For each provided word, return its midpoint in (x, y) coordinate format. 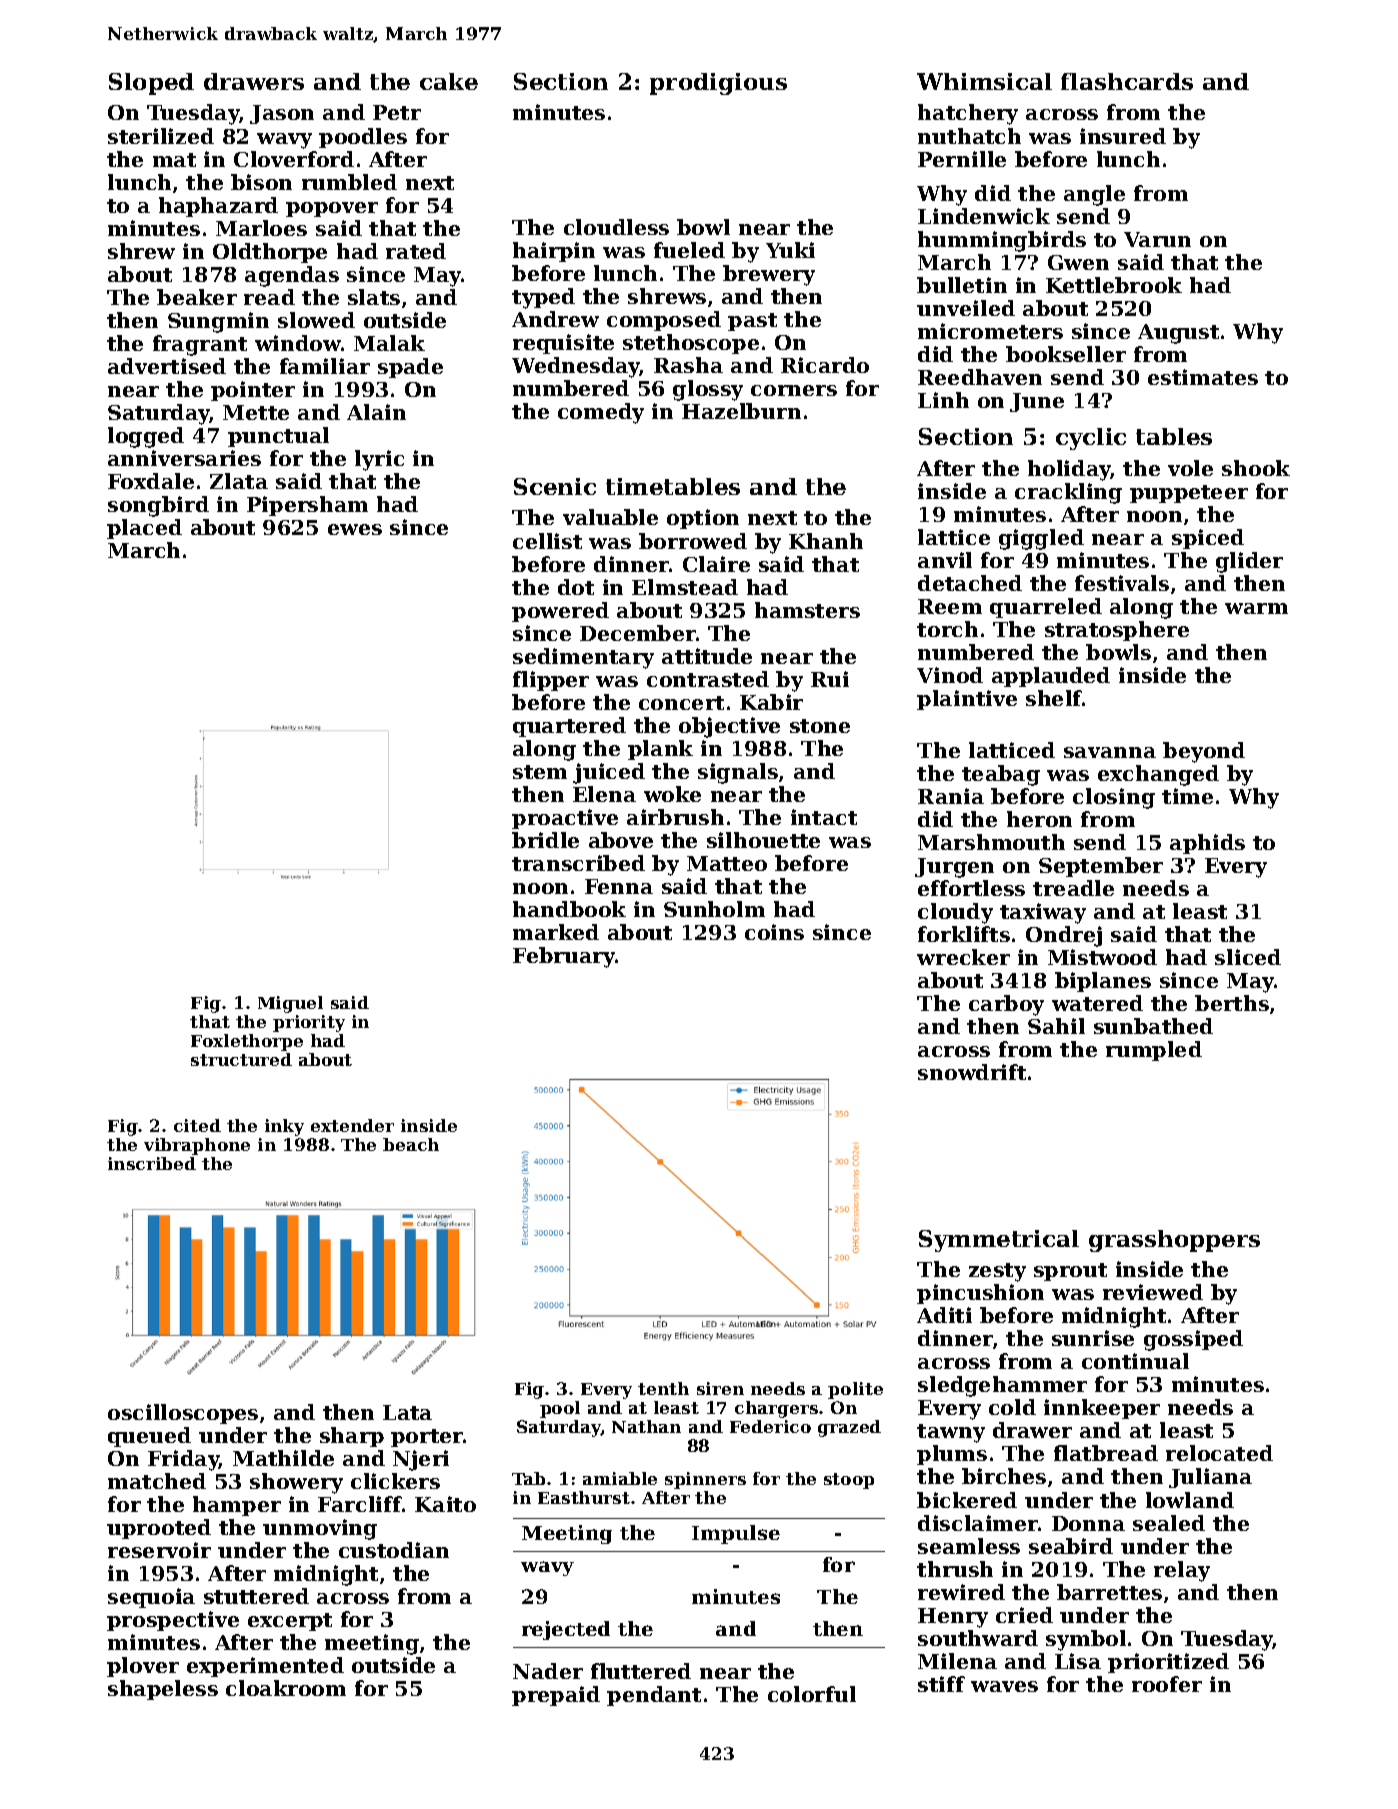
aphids (1207, 844)
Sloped (151, 84)
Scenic (555, 486)
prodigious (718, 84)
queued (149, 1437)
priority (309, 1023)
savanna (1110, 752)
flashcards (1127, 81)
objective (729, 727)
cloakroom (286, 1688)
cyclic (1091, 439)
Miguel (290, 1004)
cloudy (955, 913)
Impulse (736, 1534)
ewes (355, 529)
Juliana (1210, 1478)
